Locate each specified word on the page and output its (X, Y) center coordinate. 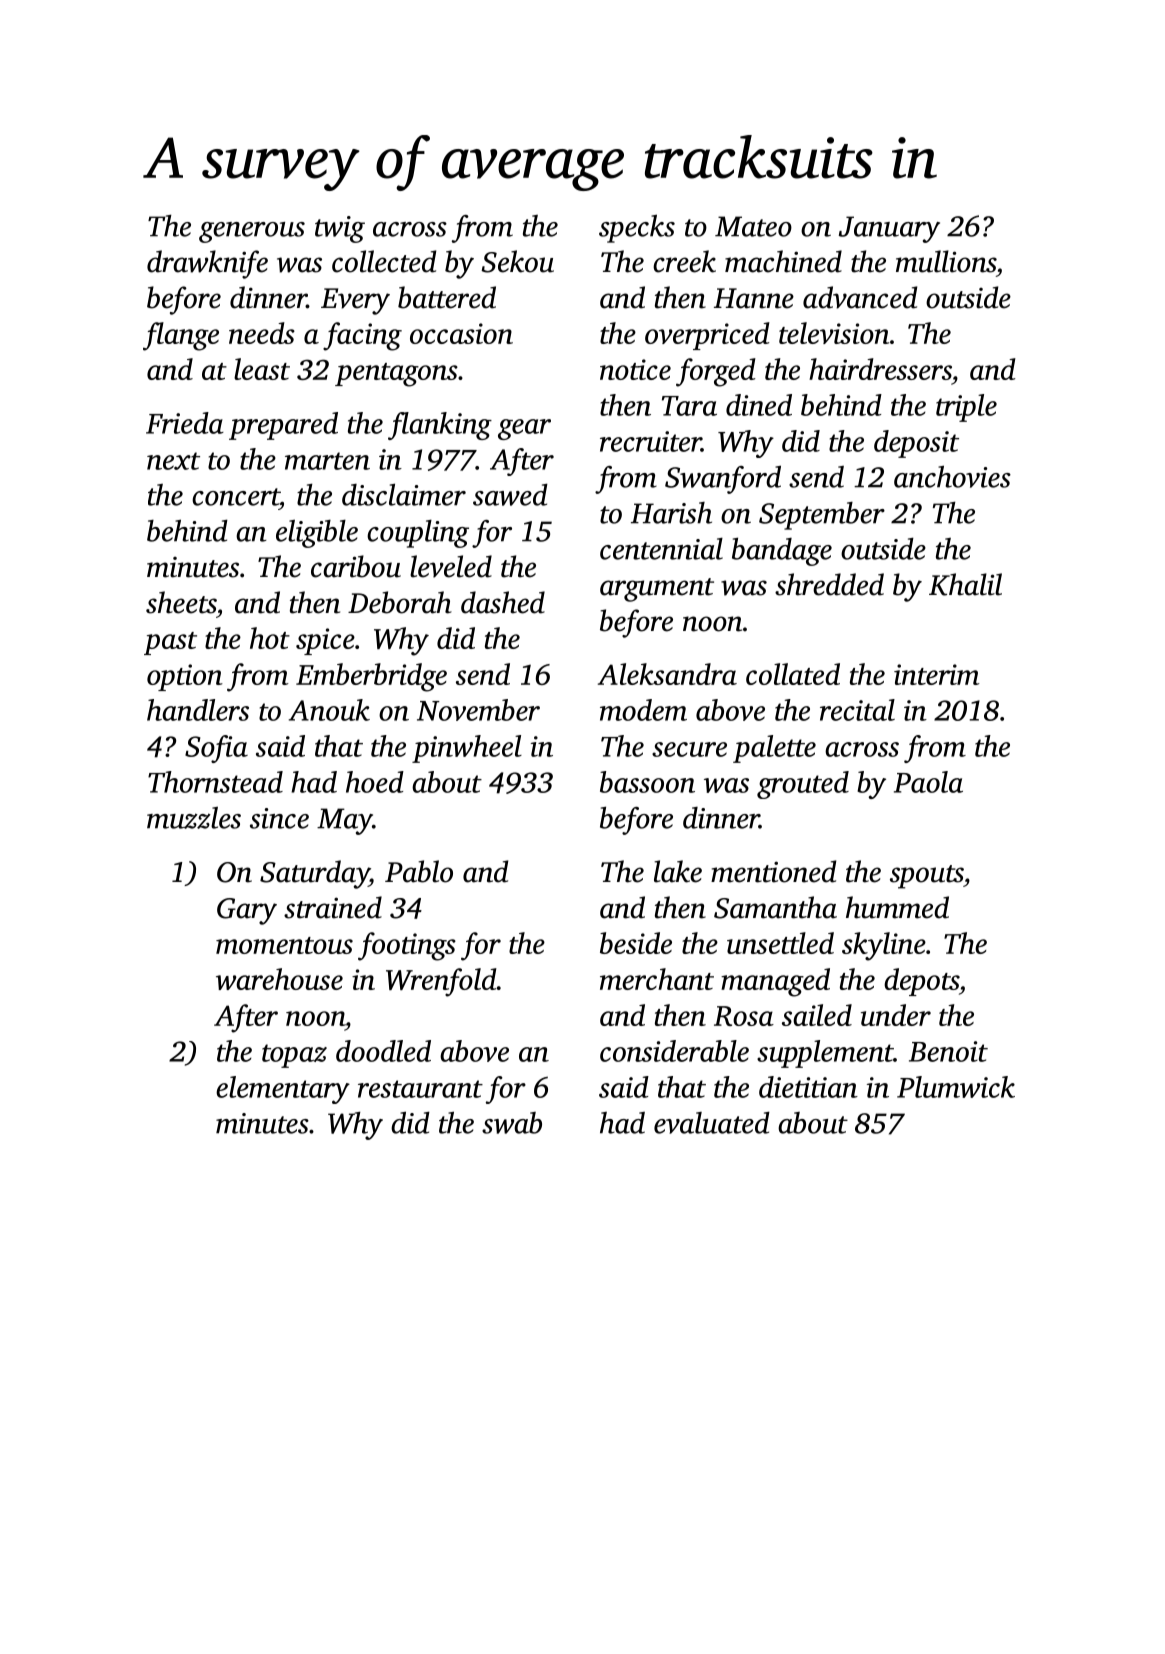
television (834, 333)
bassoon (647, 782)
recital (857, 710)
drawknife (207, 264)
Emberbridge (371, 677)
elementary (283, 1090)
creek (684, 261)
